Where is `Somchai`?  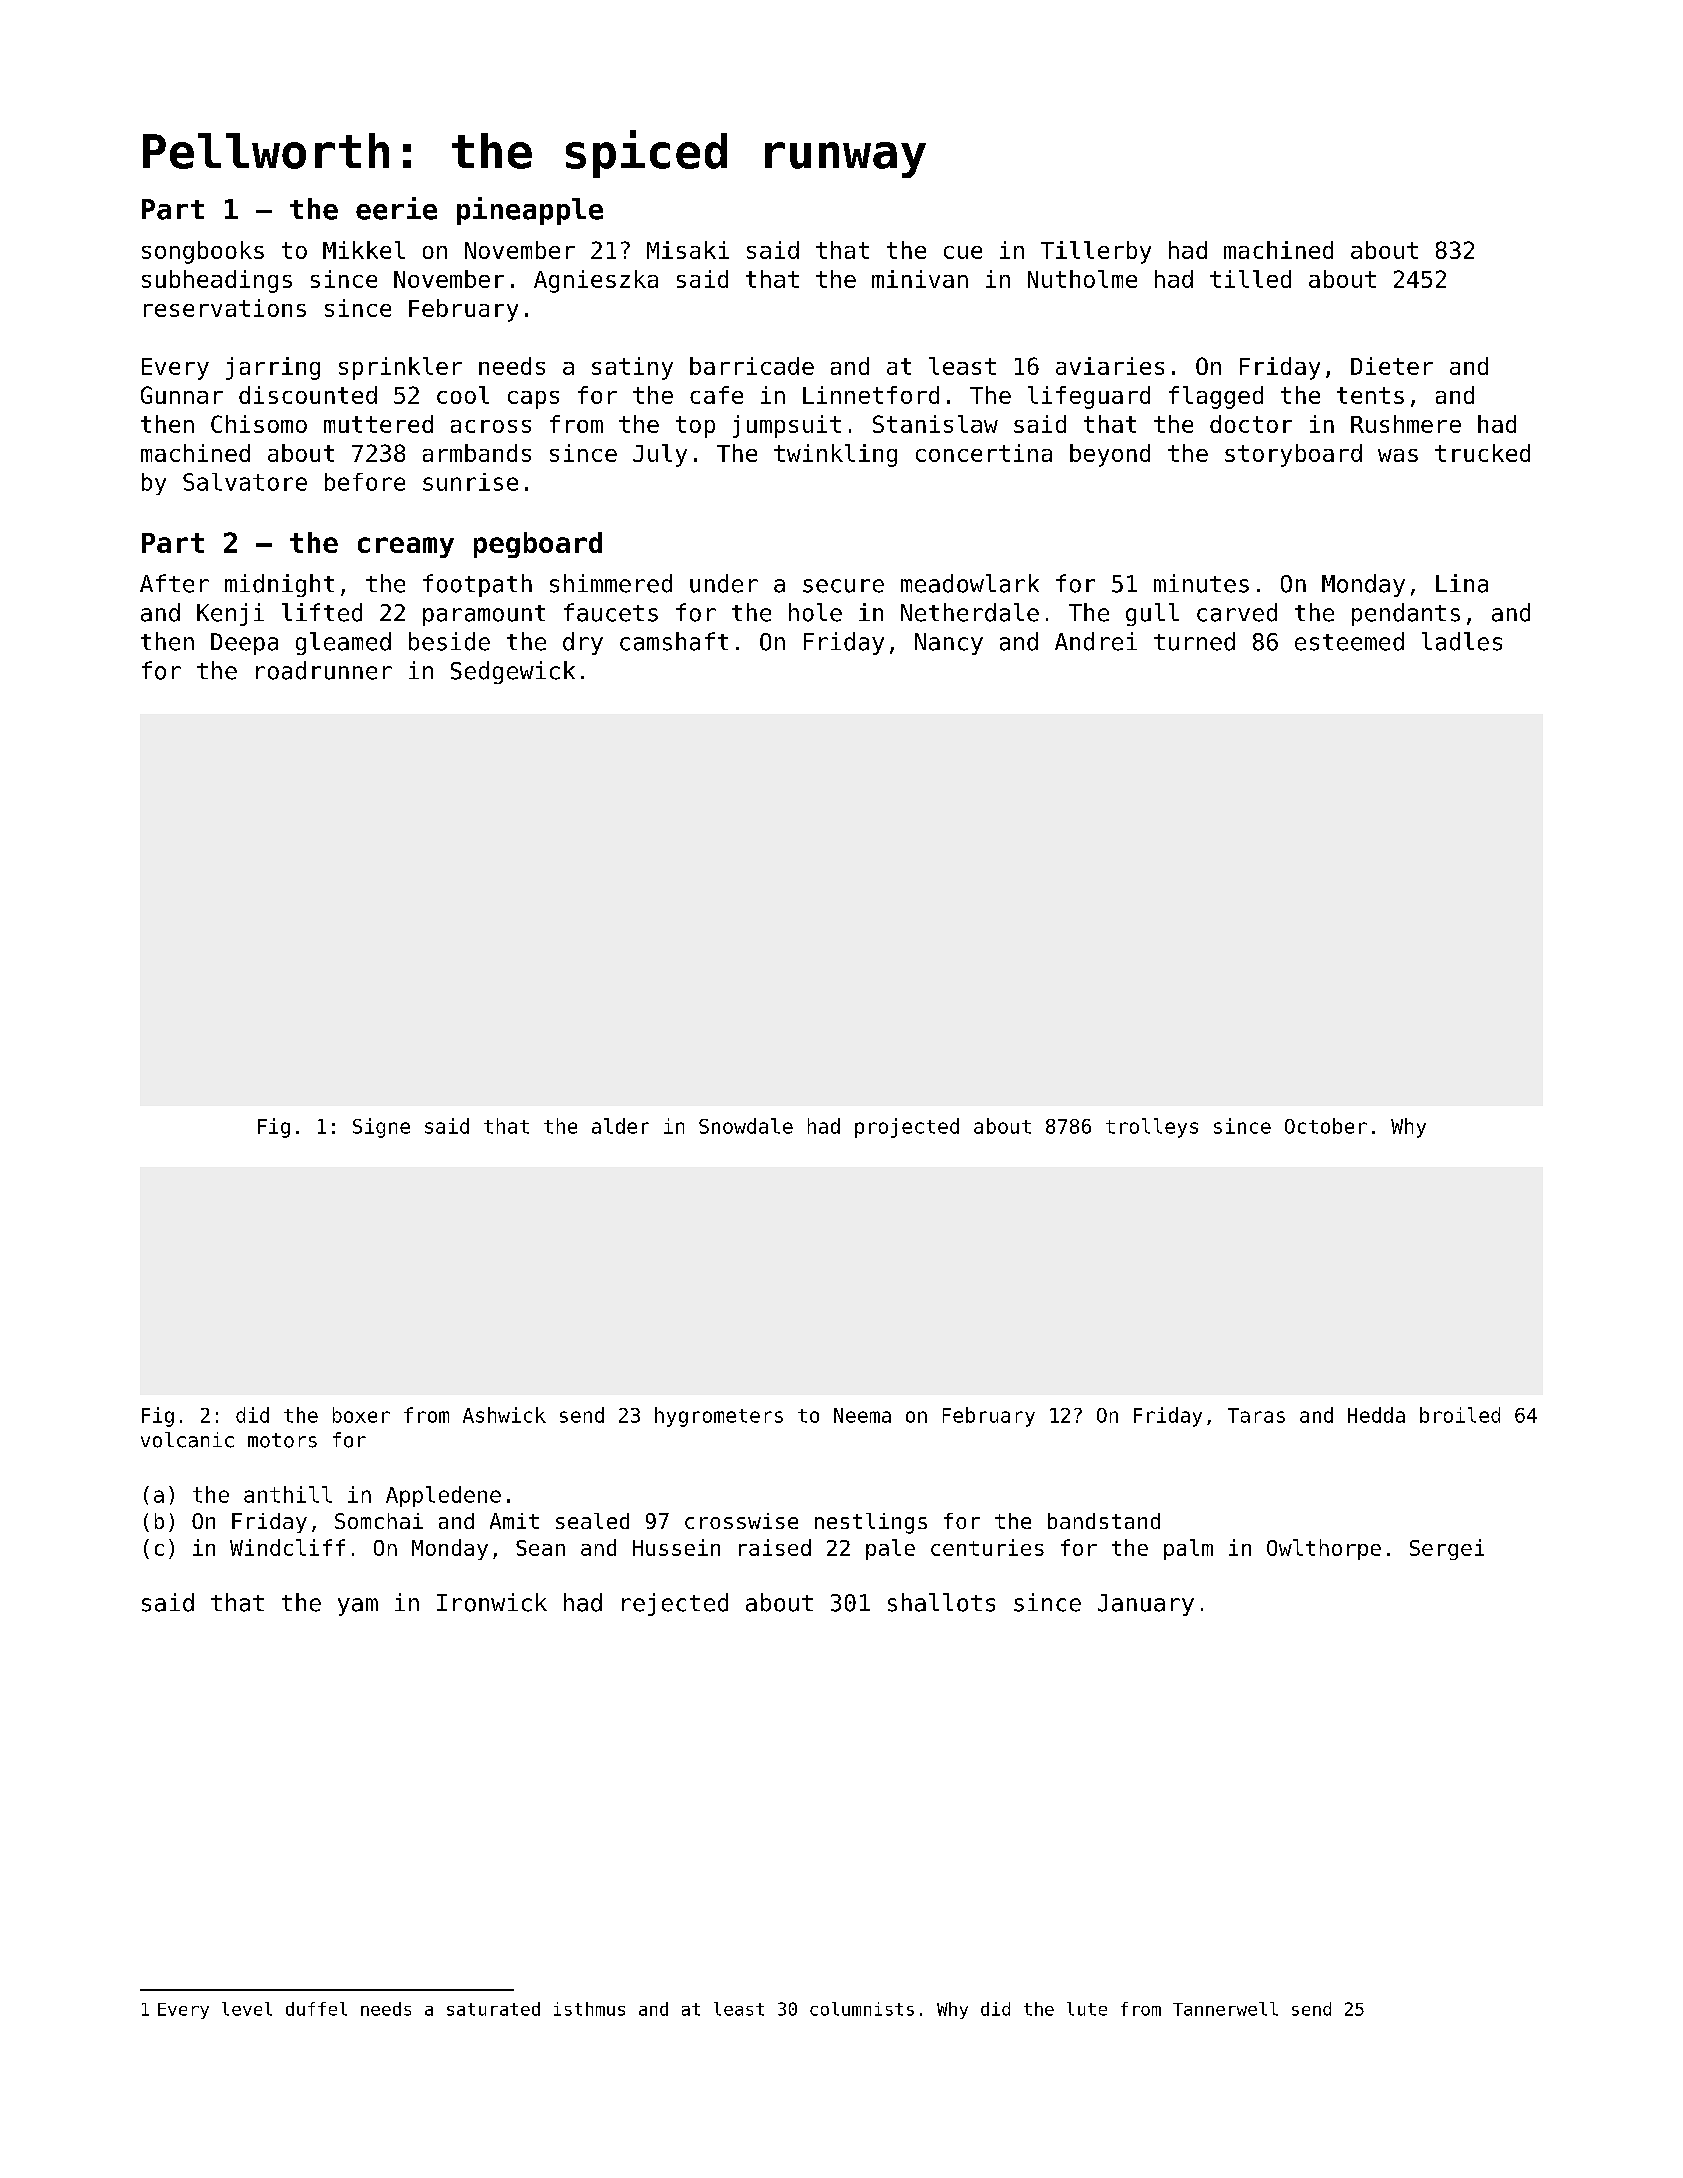 Somchai is located at coordinates (379, 1521).
